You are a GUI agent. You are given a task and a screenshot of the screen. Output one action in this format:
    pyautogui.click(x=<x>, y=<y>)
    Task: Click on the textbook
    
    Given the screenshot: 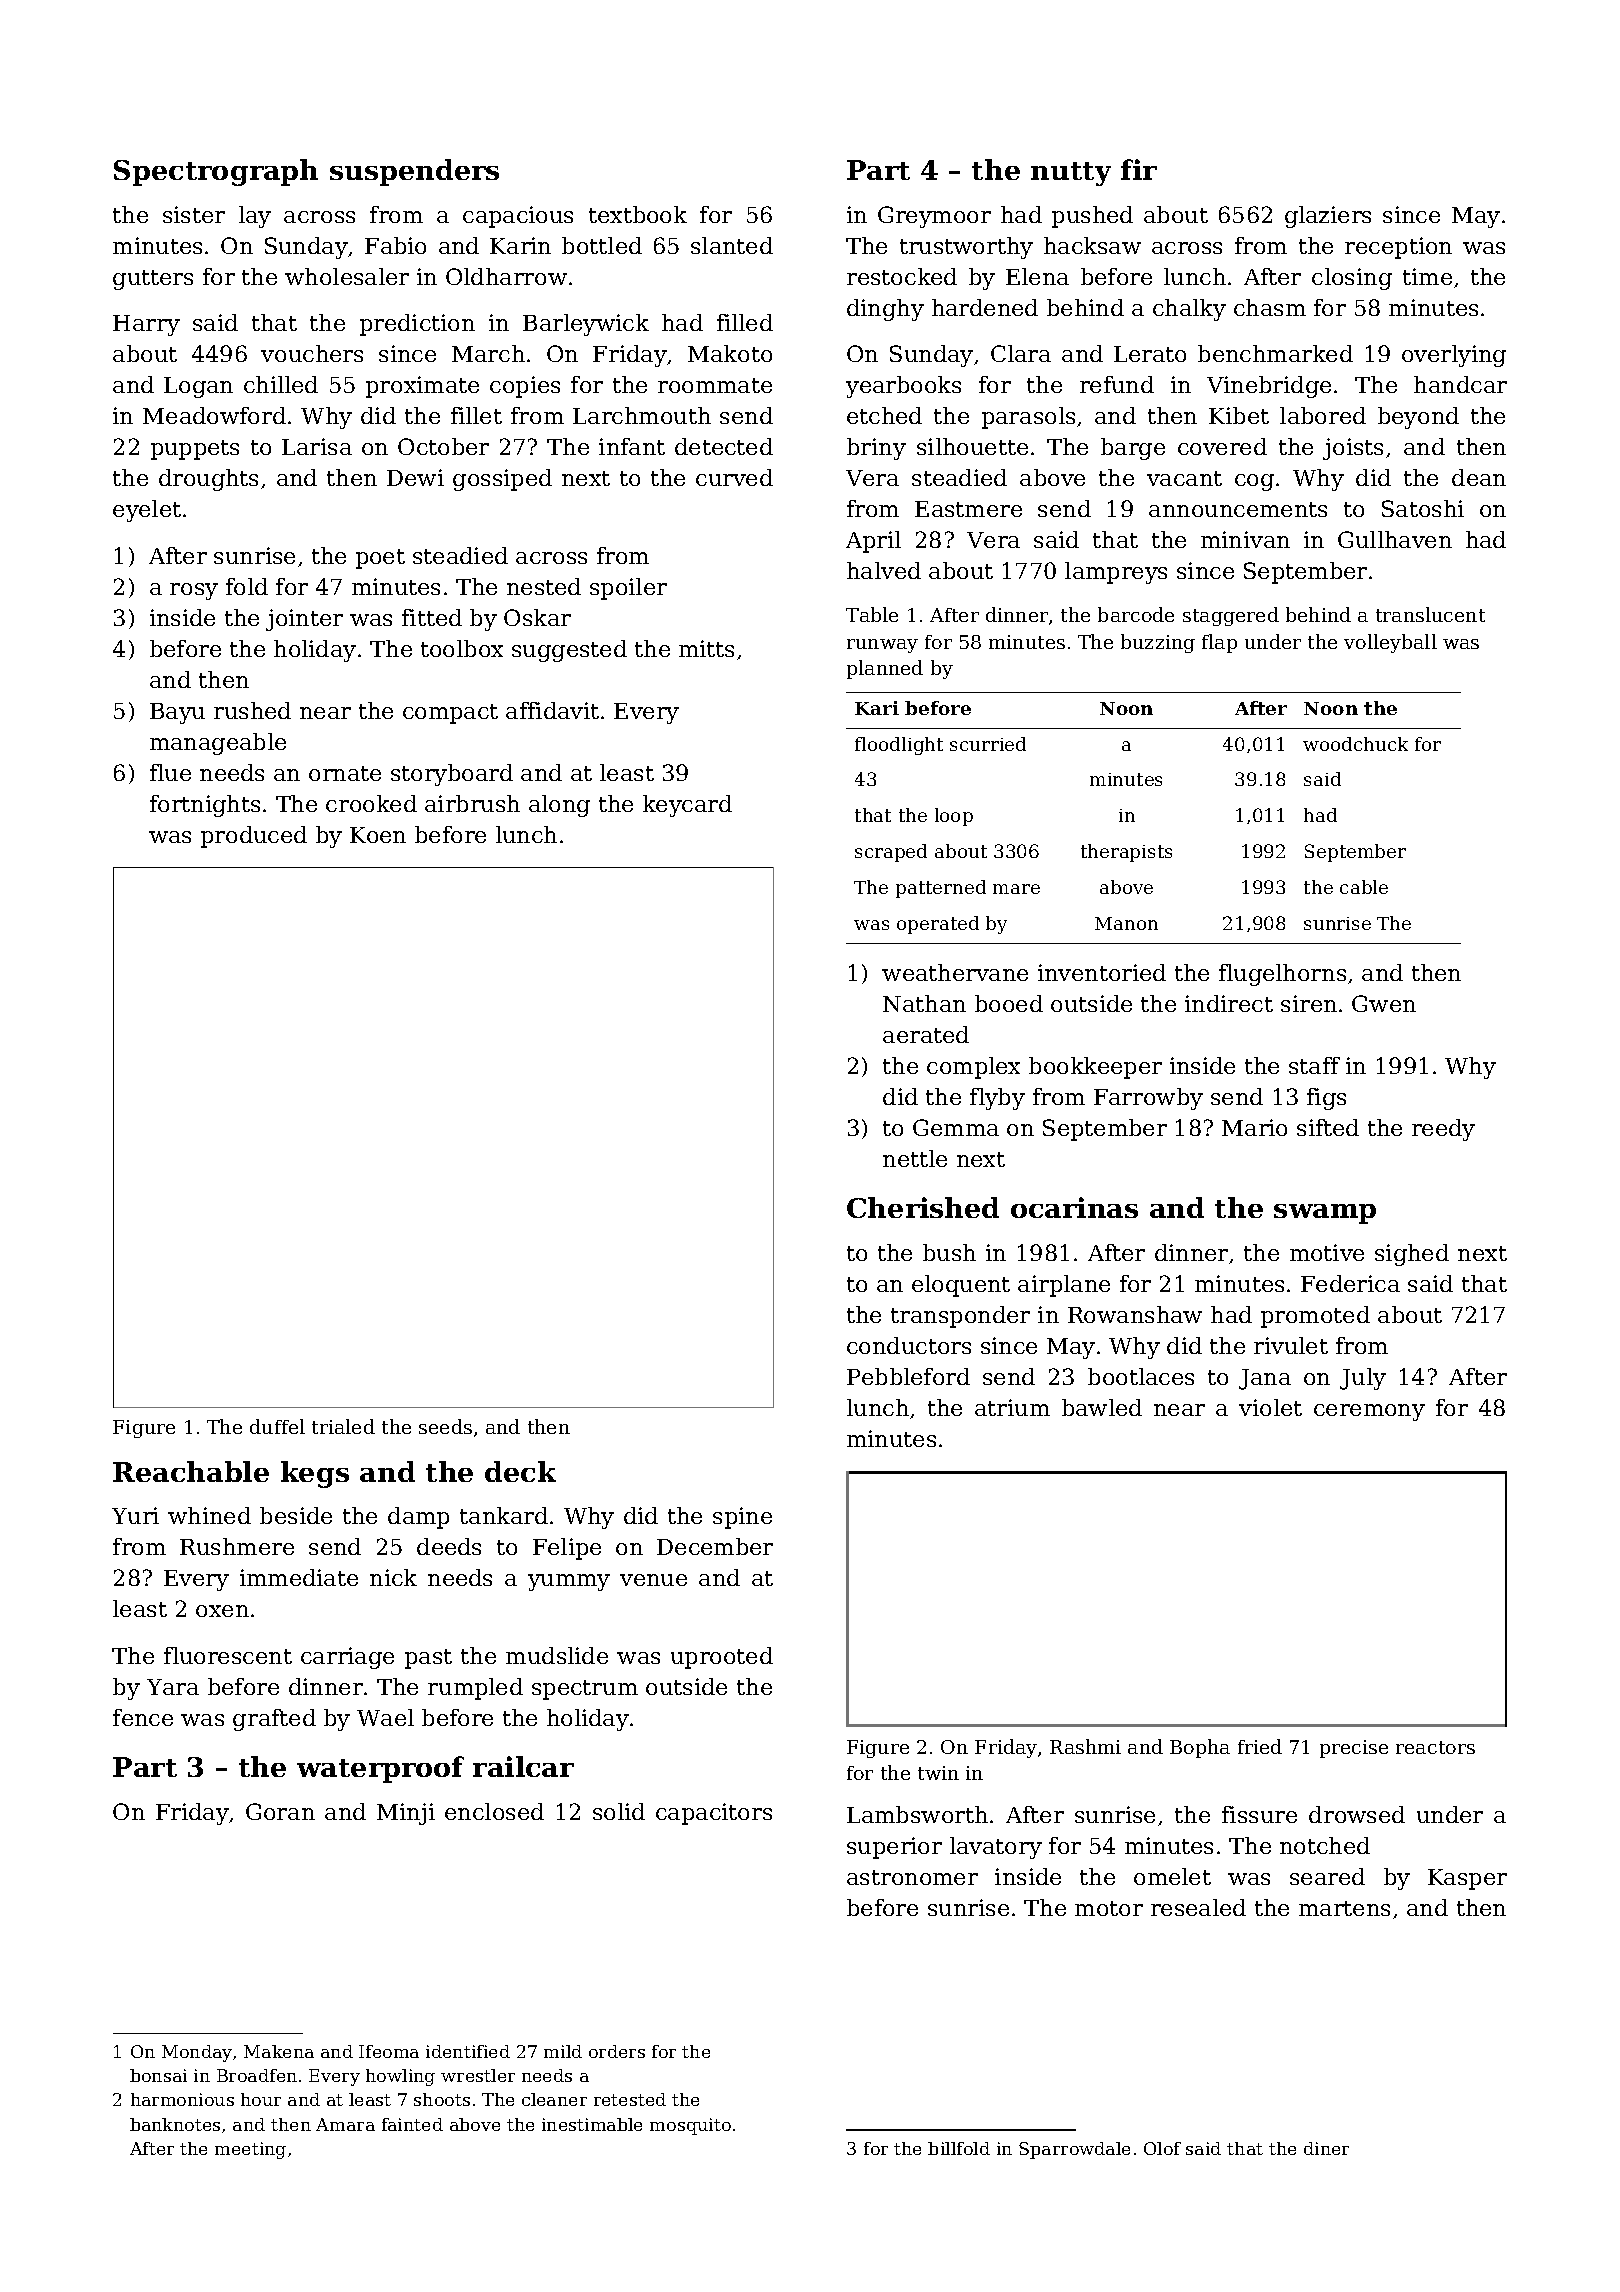 What is the action you would take?
    pyautogui.click(x=638, y=214)
